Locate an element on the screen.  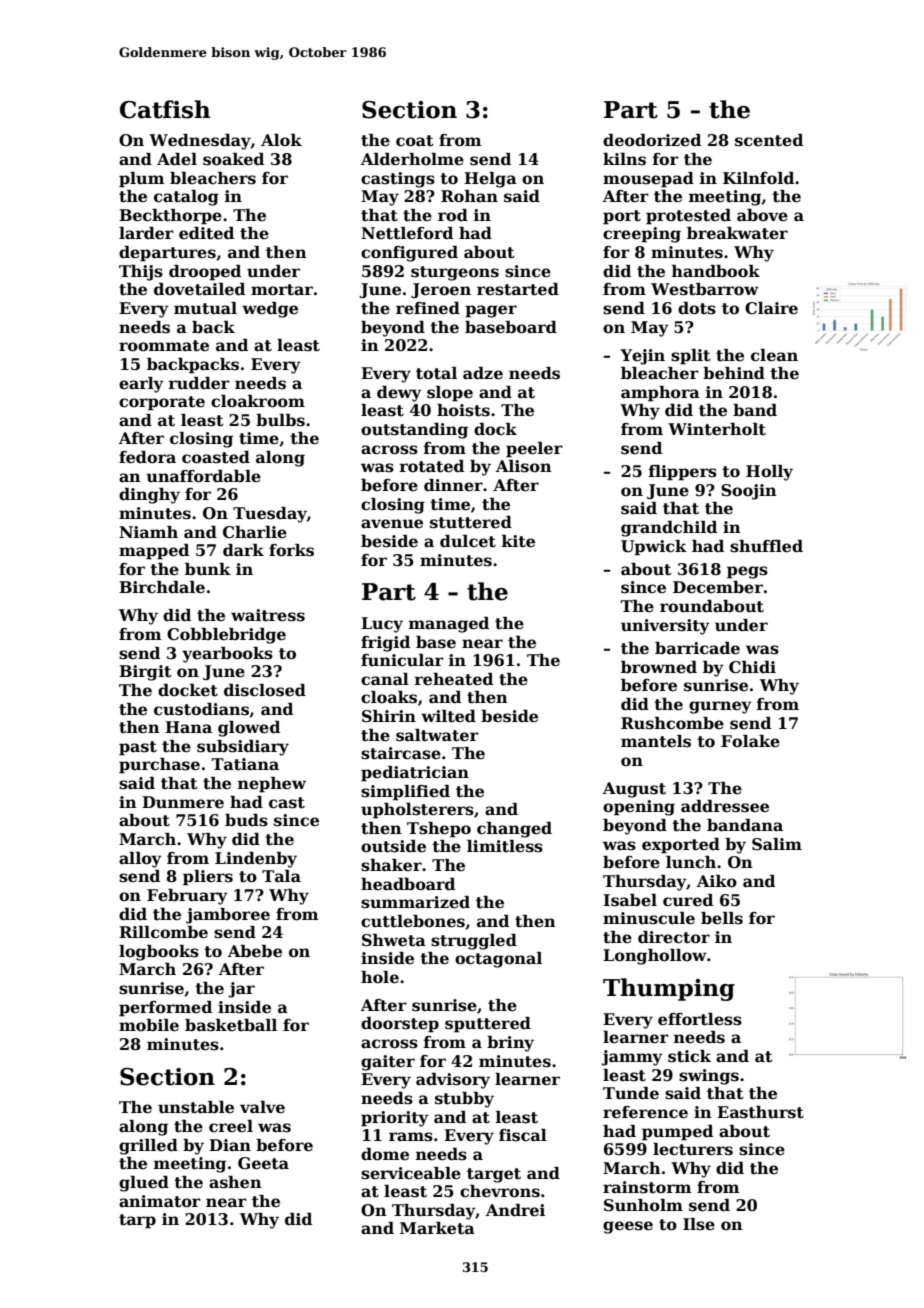
larder is located at coordinates (146, 233).
